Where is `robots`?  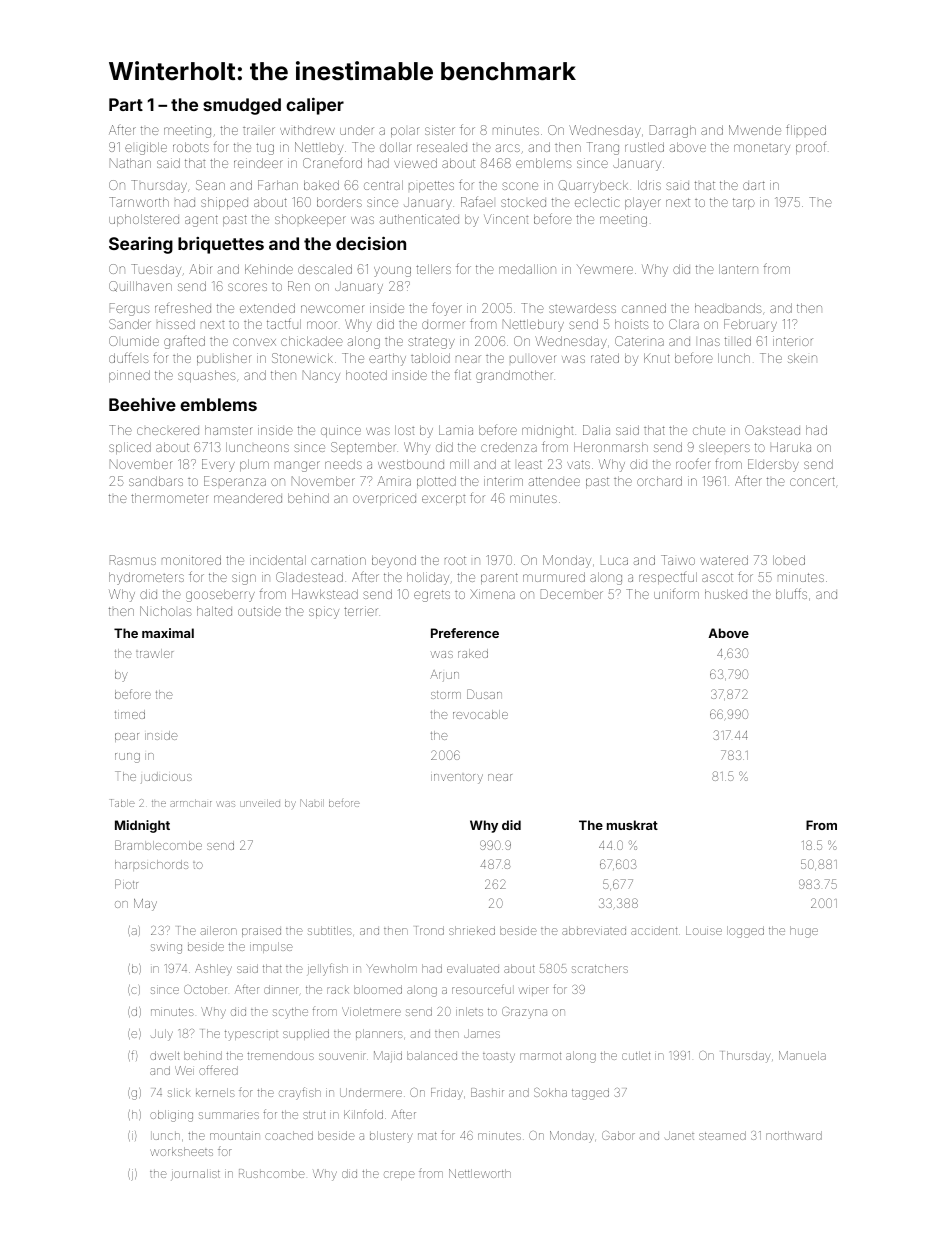 robots is located at coordinates (191, 147).
